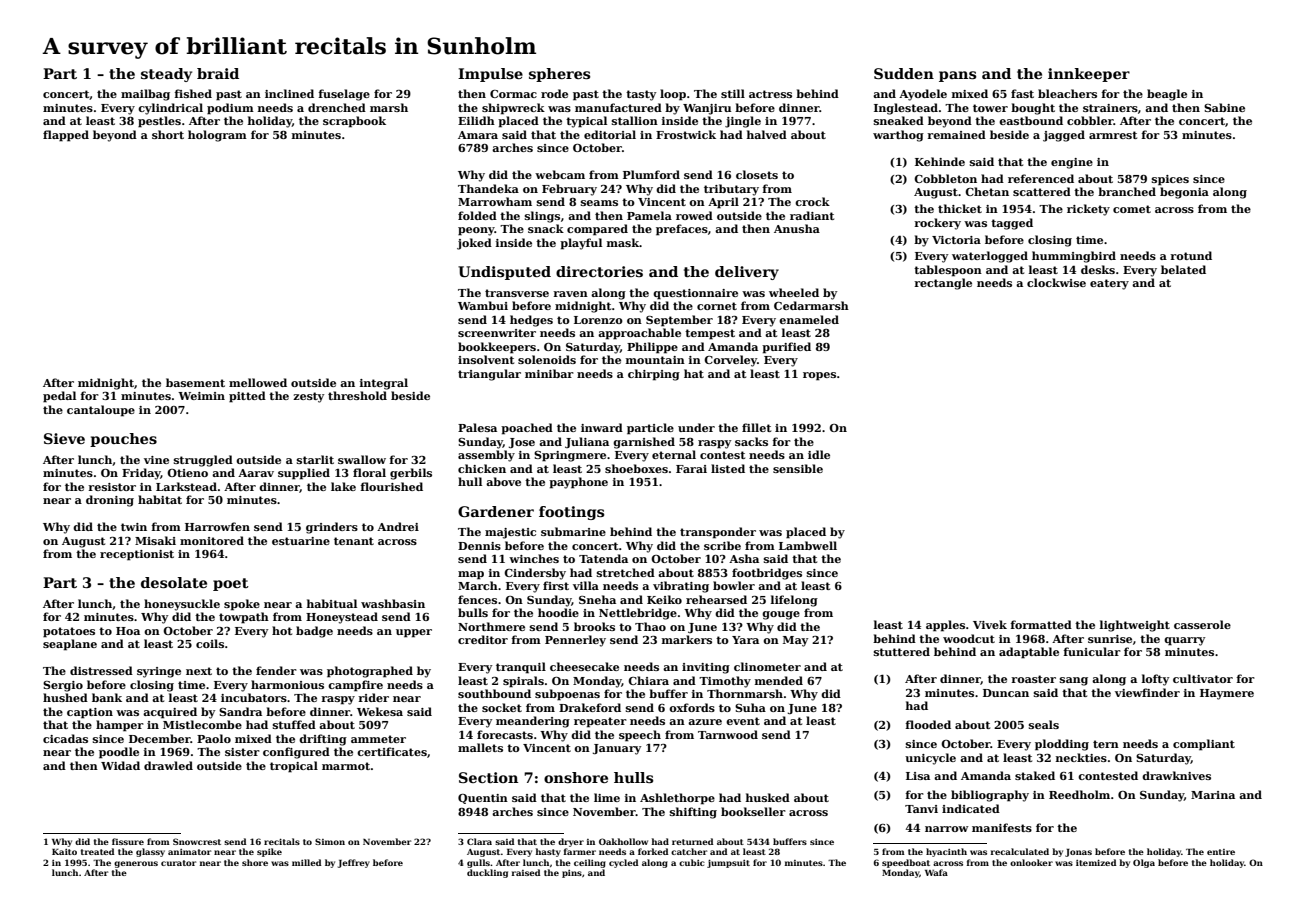  Describe the element at coordinates (314, 632) in the screenshot. I see `badge` at that location.
